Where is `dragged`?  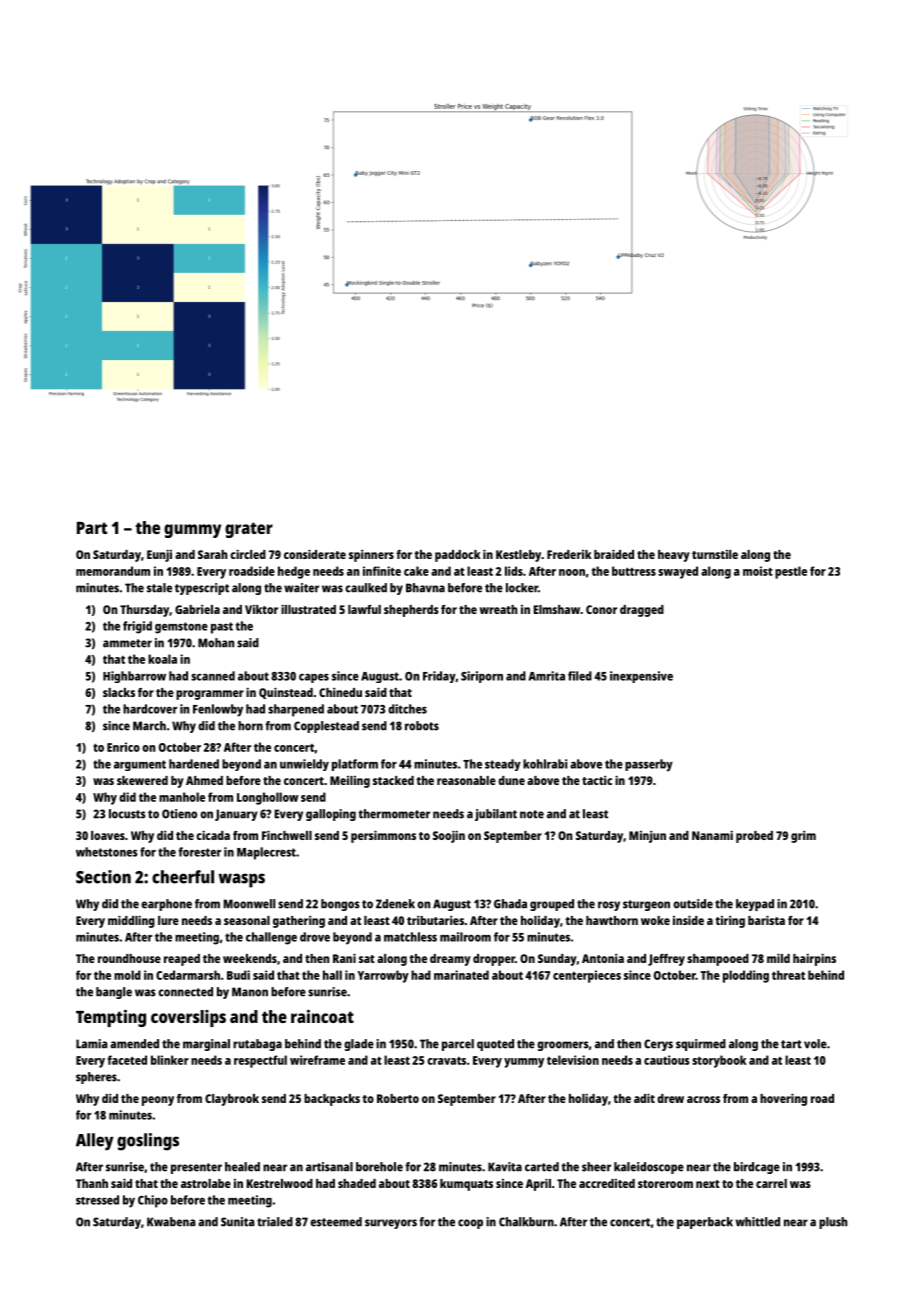 dragged is located at coordinates (642, 611).
